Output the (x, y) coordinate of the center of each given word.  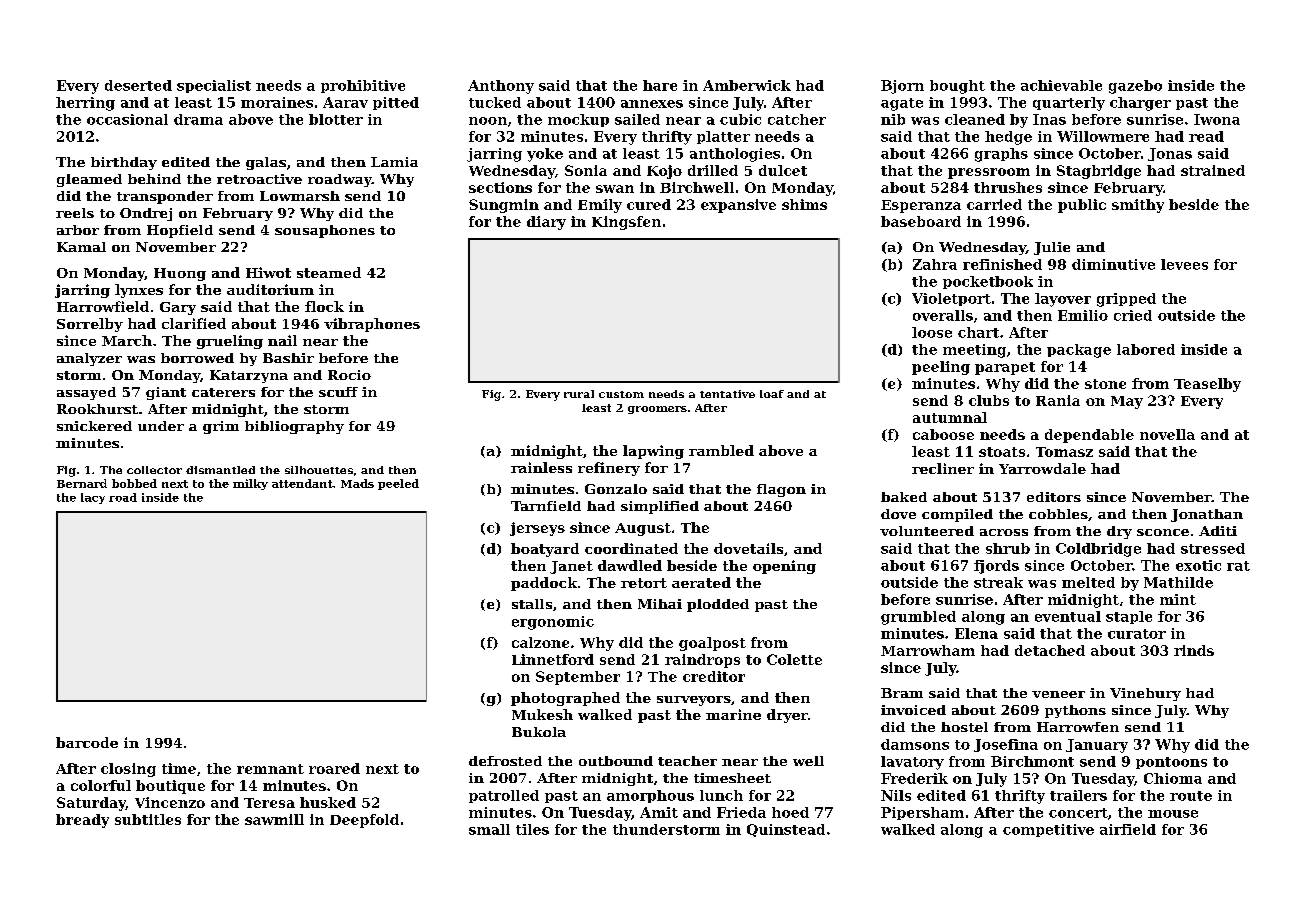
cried (1133, 315)
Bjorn (902, 87)
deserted (138, 85)
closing (128, 770)
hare (660, 85)
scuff (338, 392)
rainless (541, 467)
